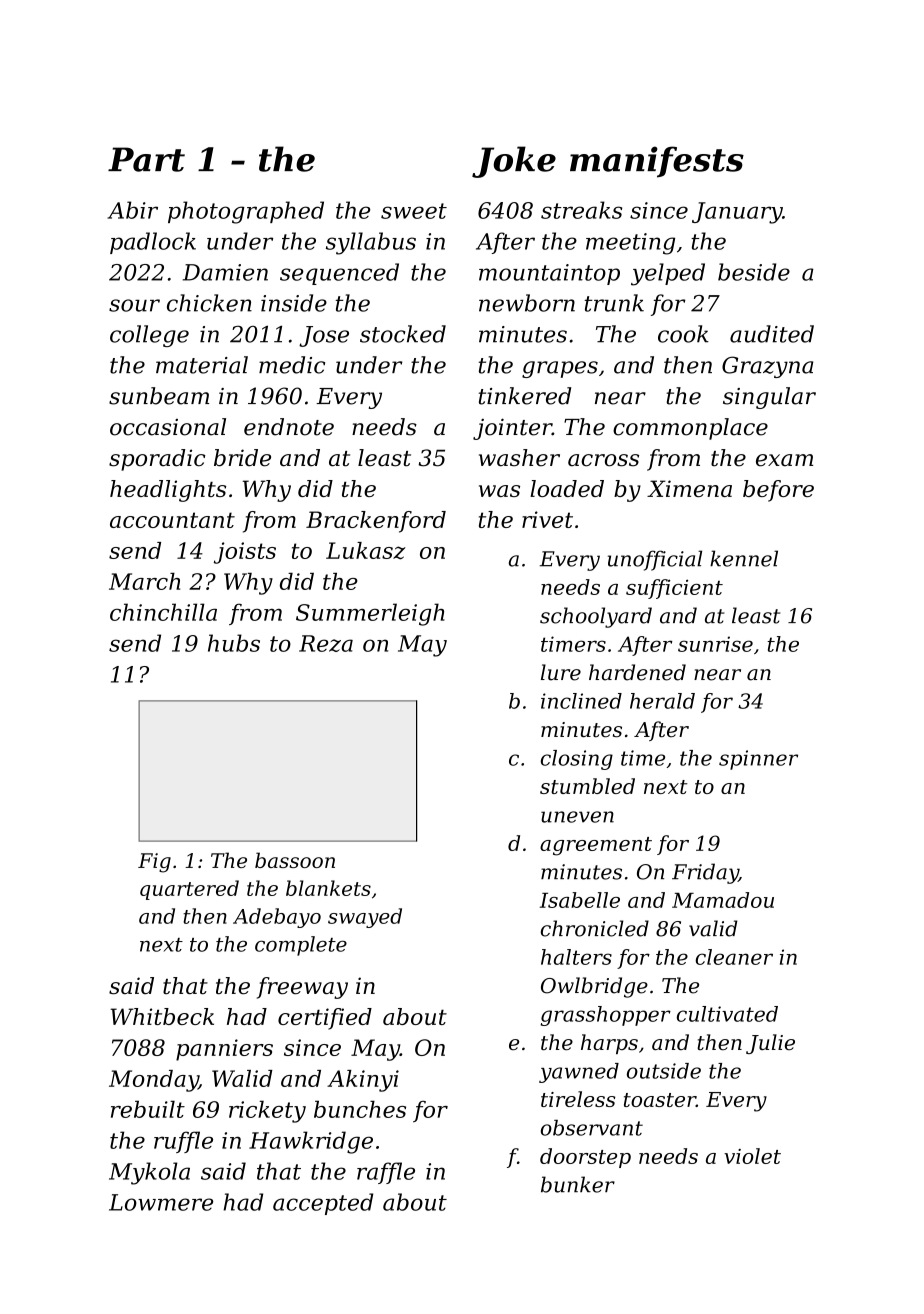 The image size is (924, 1314). I want to click on certified, so click(325, 1019).
